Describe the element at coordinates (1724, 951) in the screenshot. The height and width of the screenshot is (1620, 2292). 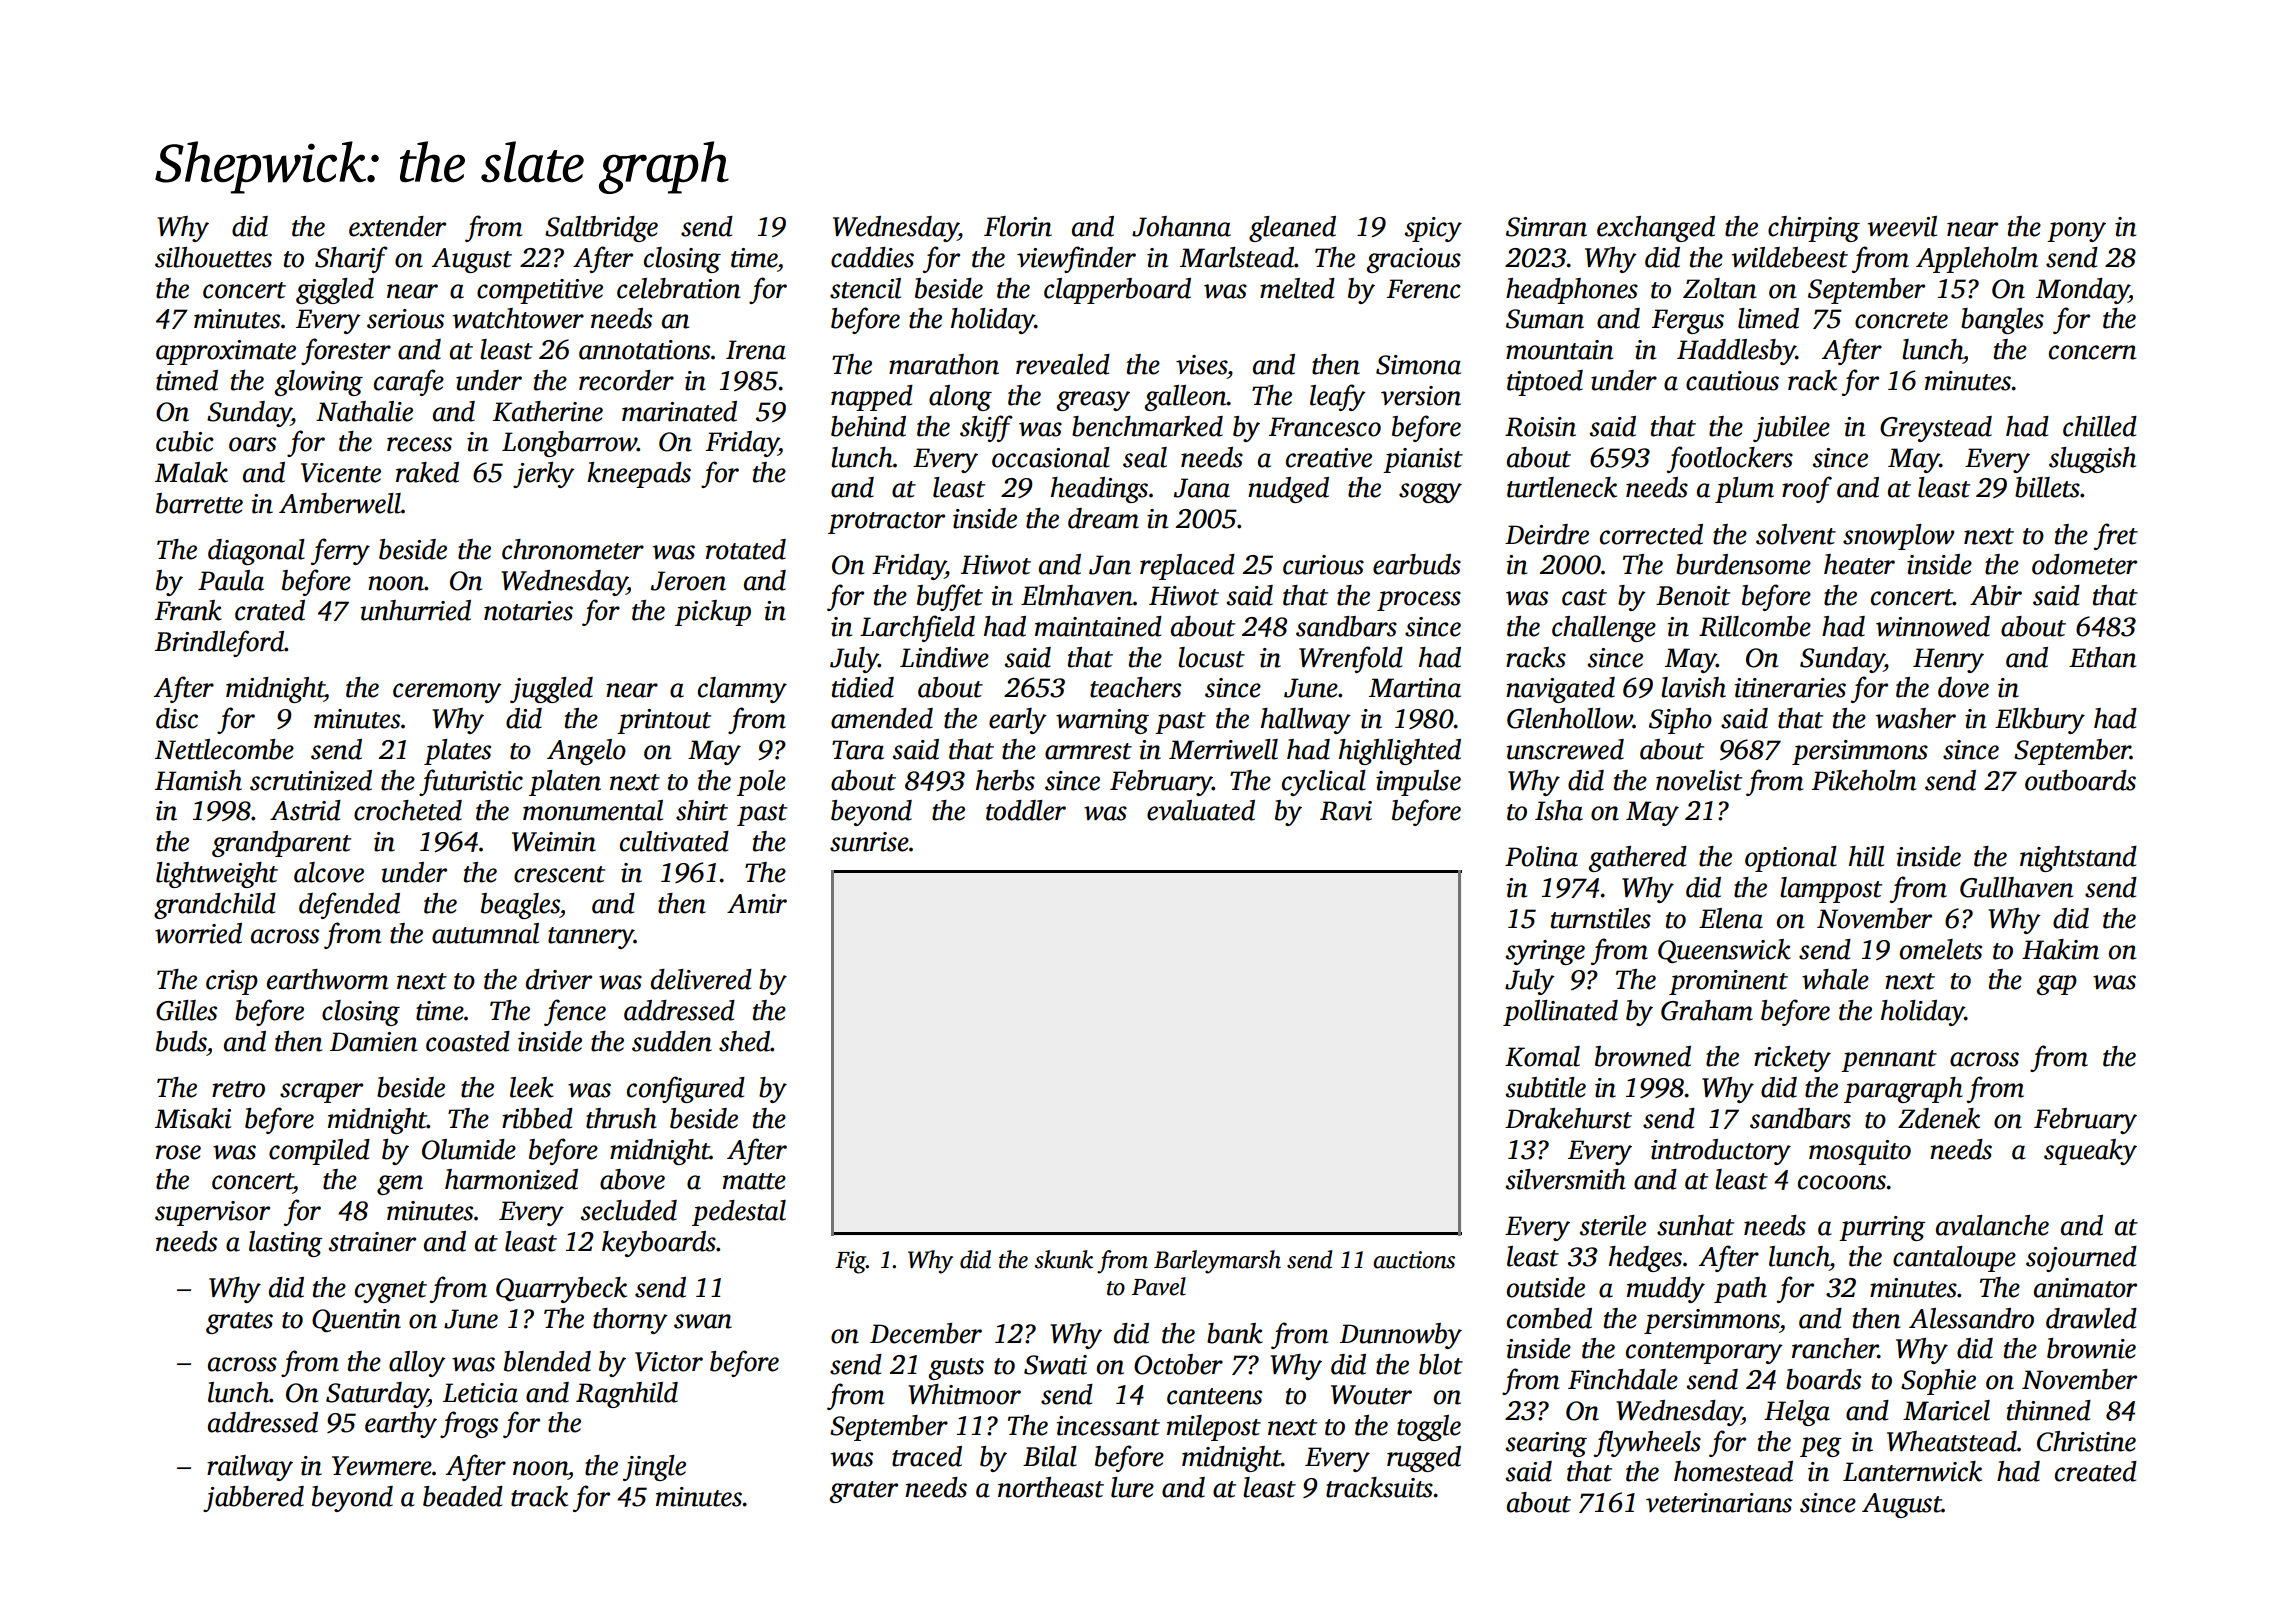
I see `Queenswick` at that location.
